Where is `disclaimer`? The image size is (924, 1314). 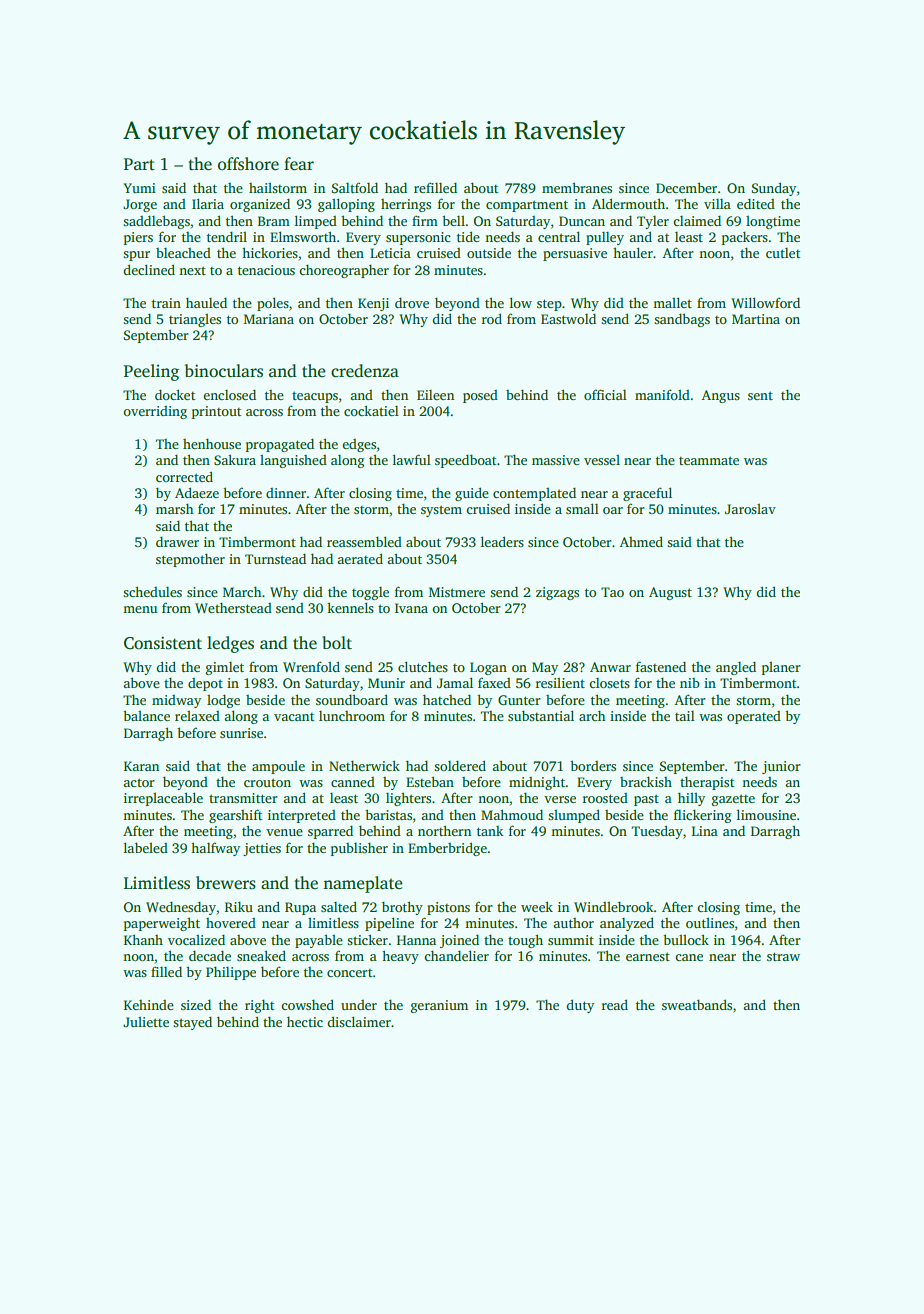 disclaimer is located at coordinates (359, 1021).
